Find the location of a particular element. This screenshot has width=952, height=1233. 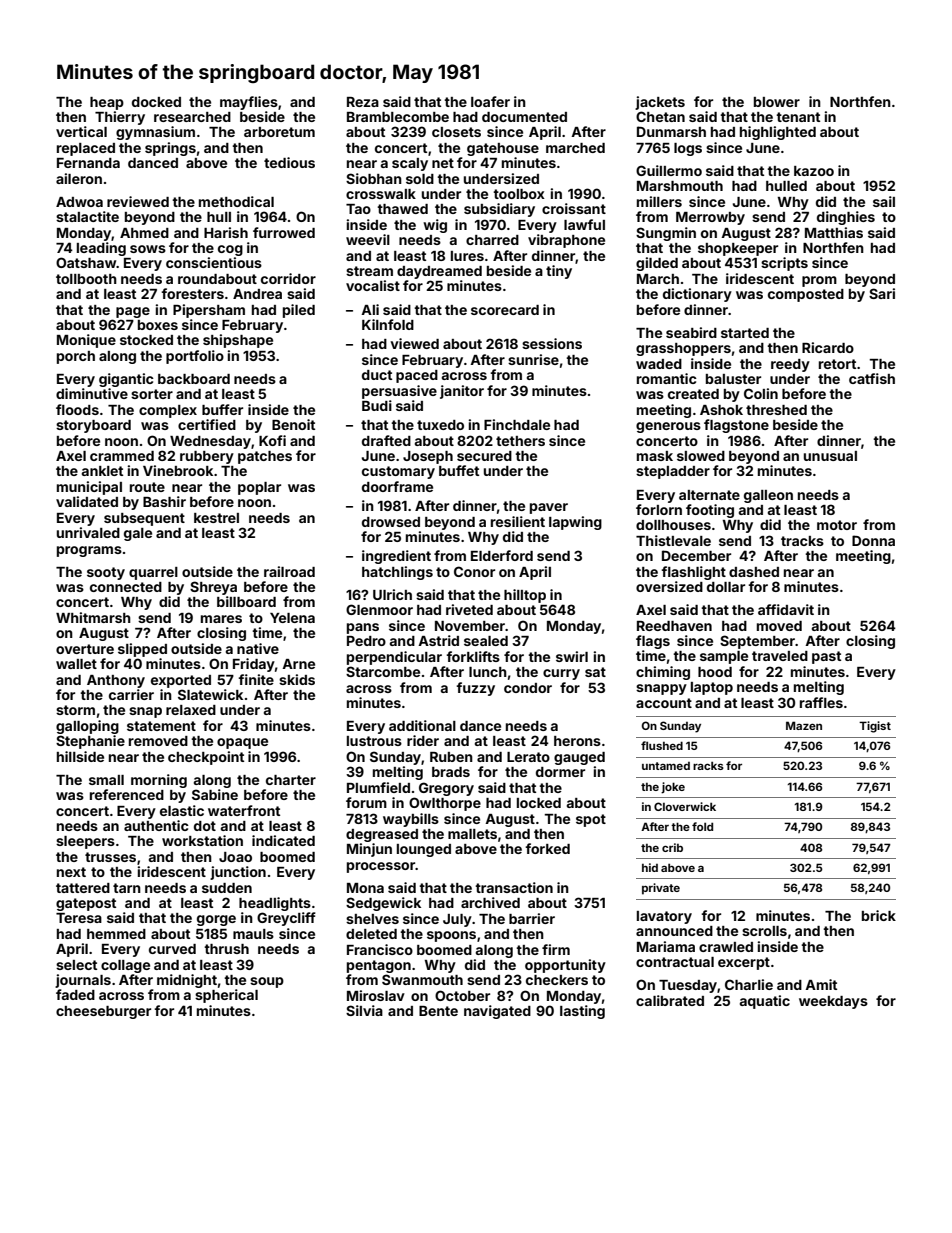

sessions is located at coordinates (552, 343).
